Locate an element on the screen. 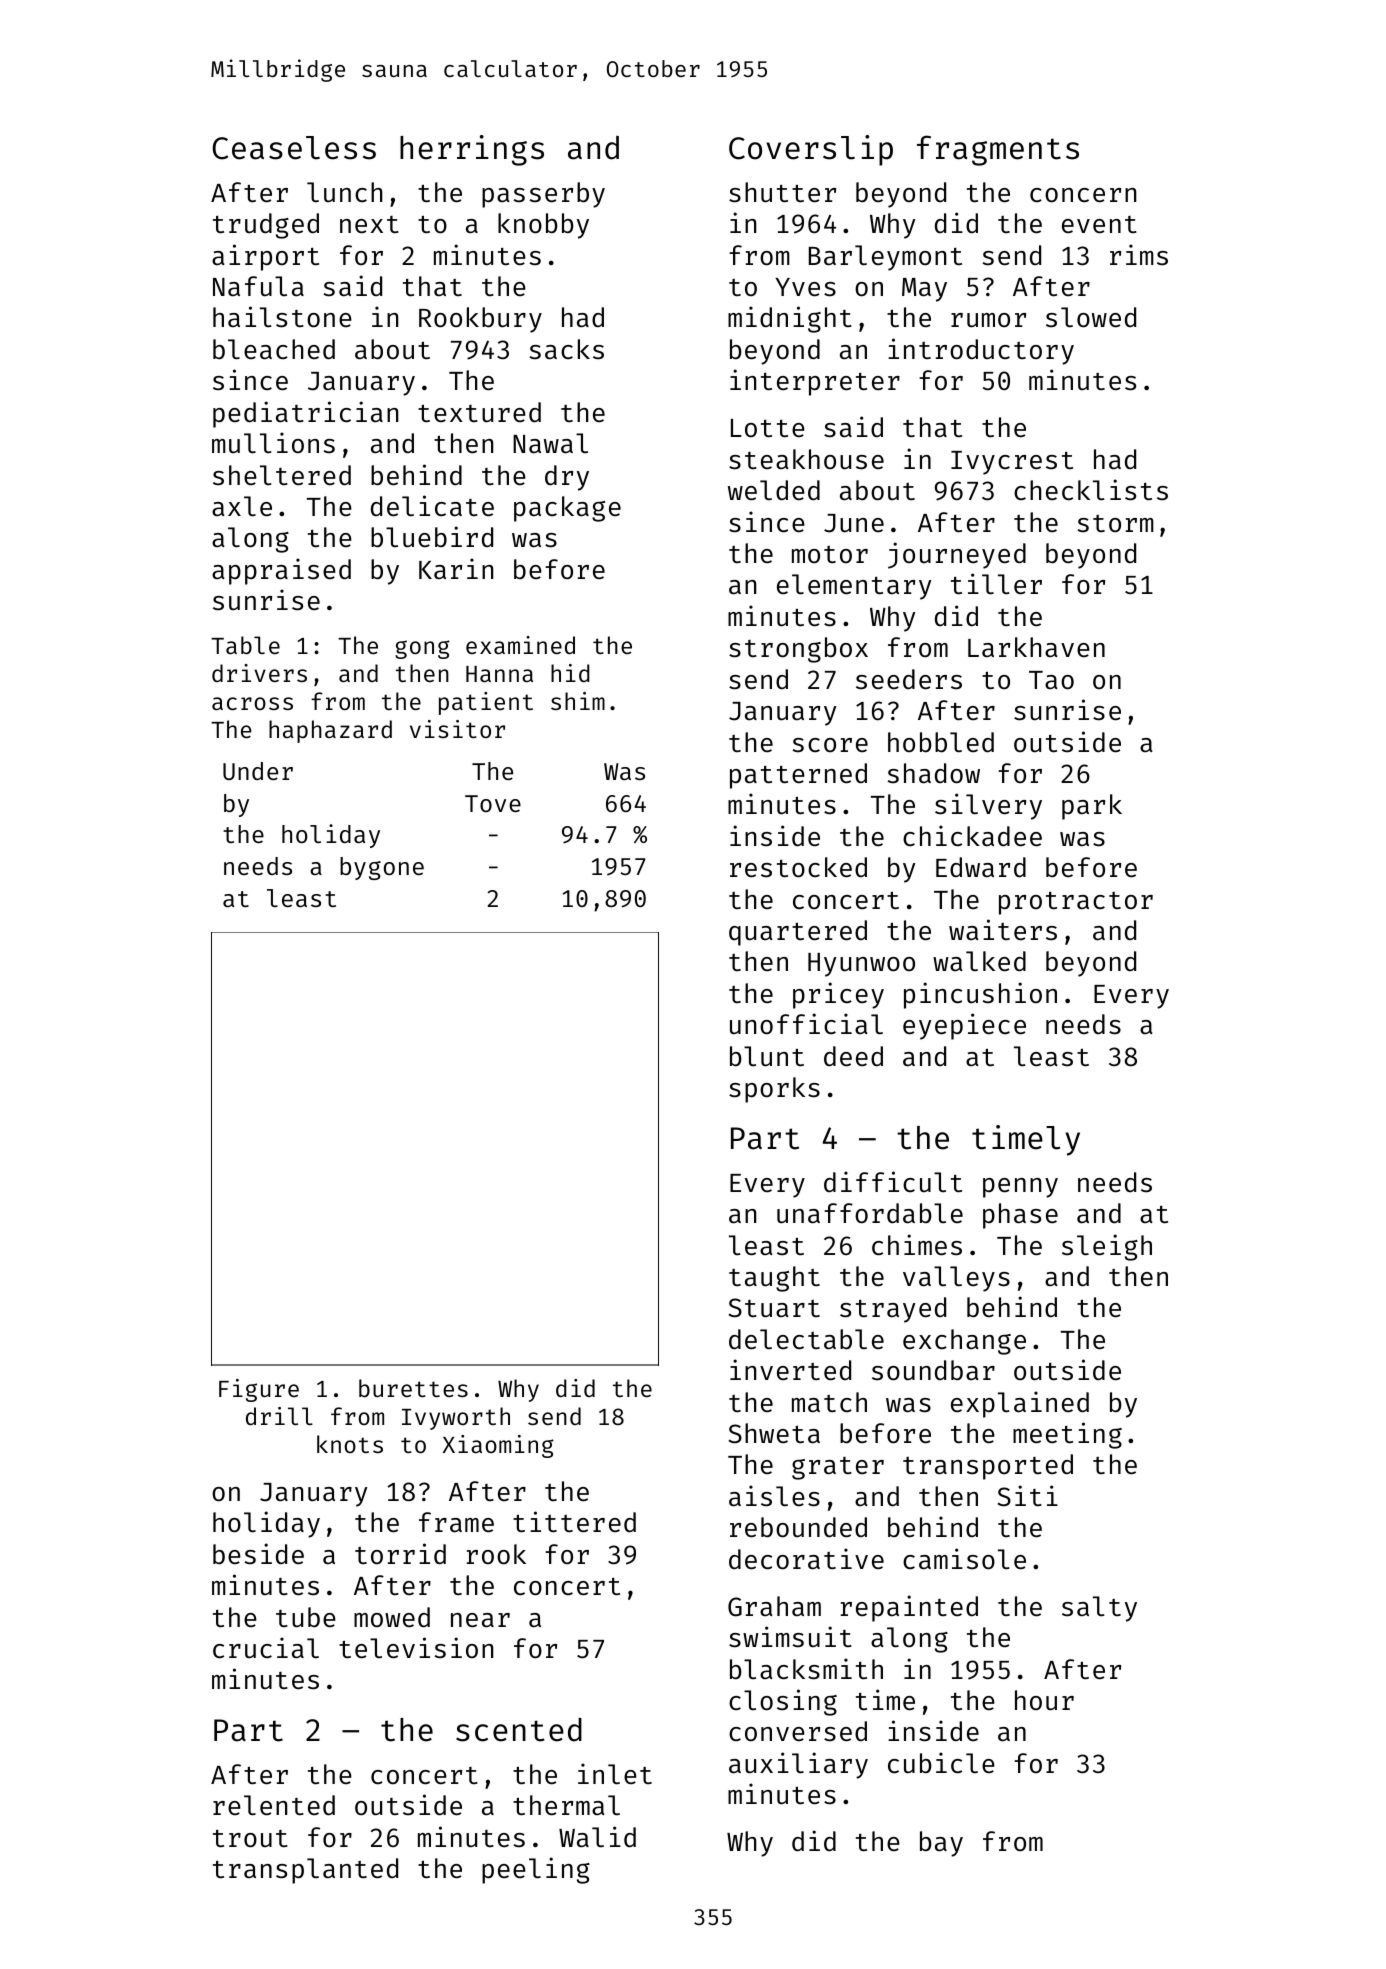 The width and height of the screenshot is (1386, 1969). haphazard is located at coordinates (330, 731).
